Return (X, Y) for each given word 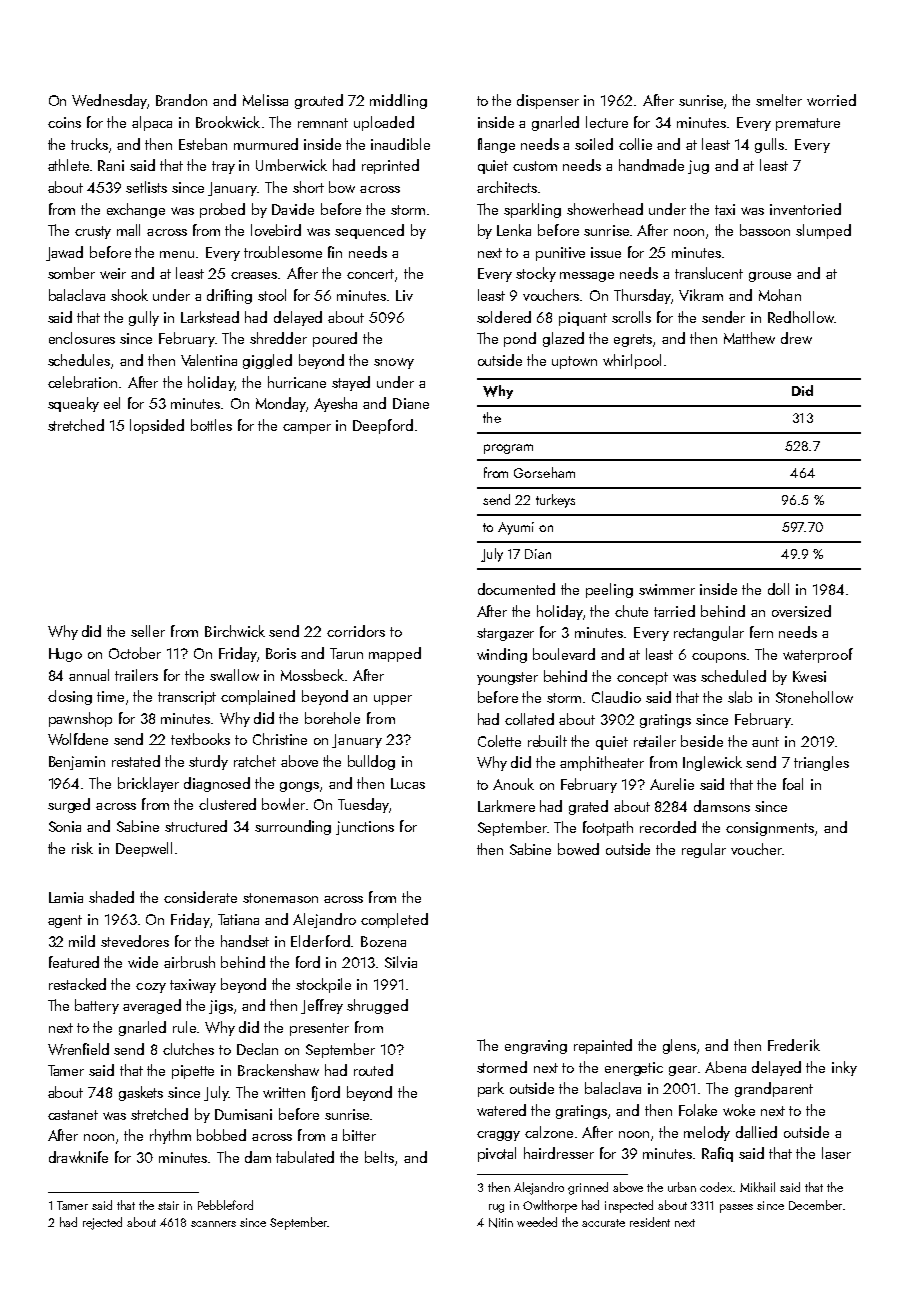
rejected (102, 1223)
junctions (365, 828)
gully (144, 318)
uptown (574, 362)
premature (808, 124)
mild (82, 941)
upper (393, 700)
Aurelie (672, 784)
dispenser (548, 101)
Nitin (501, 1223)
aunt (765, 742)
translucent (709, 273)
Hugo (65, 655)
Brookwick (228, 122)
